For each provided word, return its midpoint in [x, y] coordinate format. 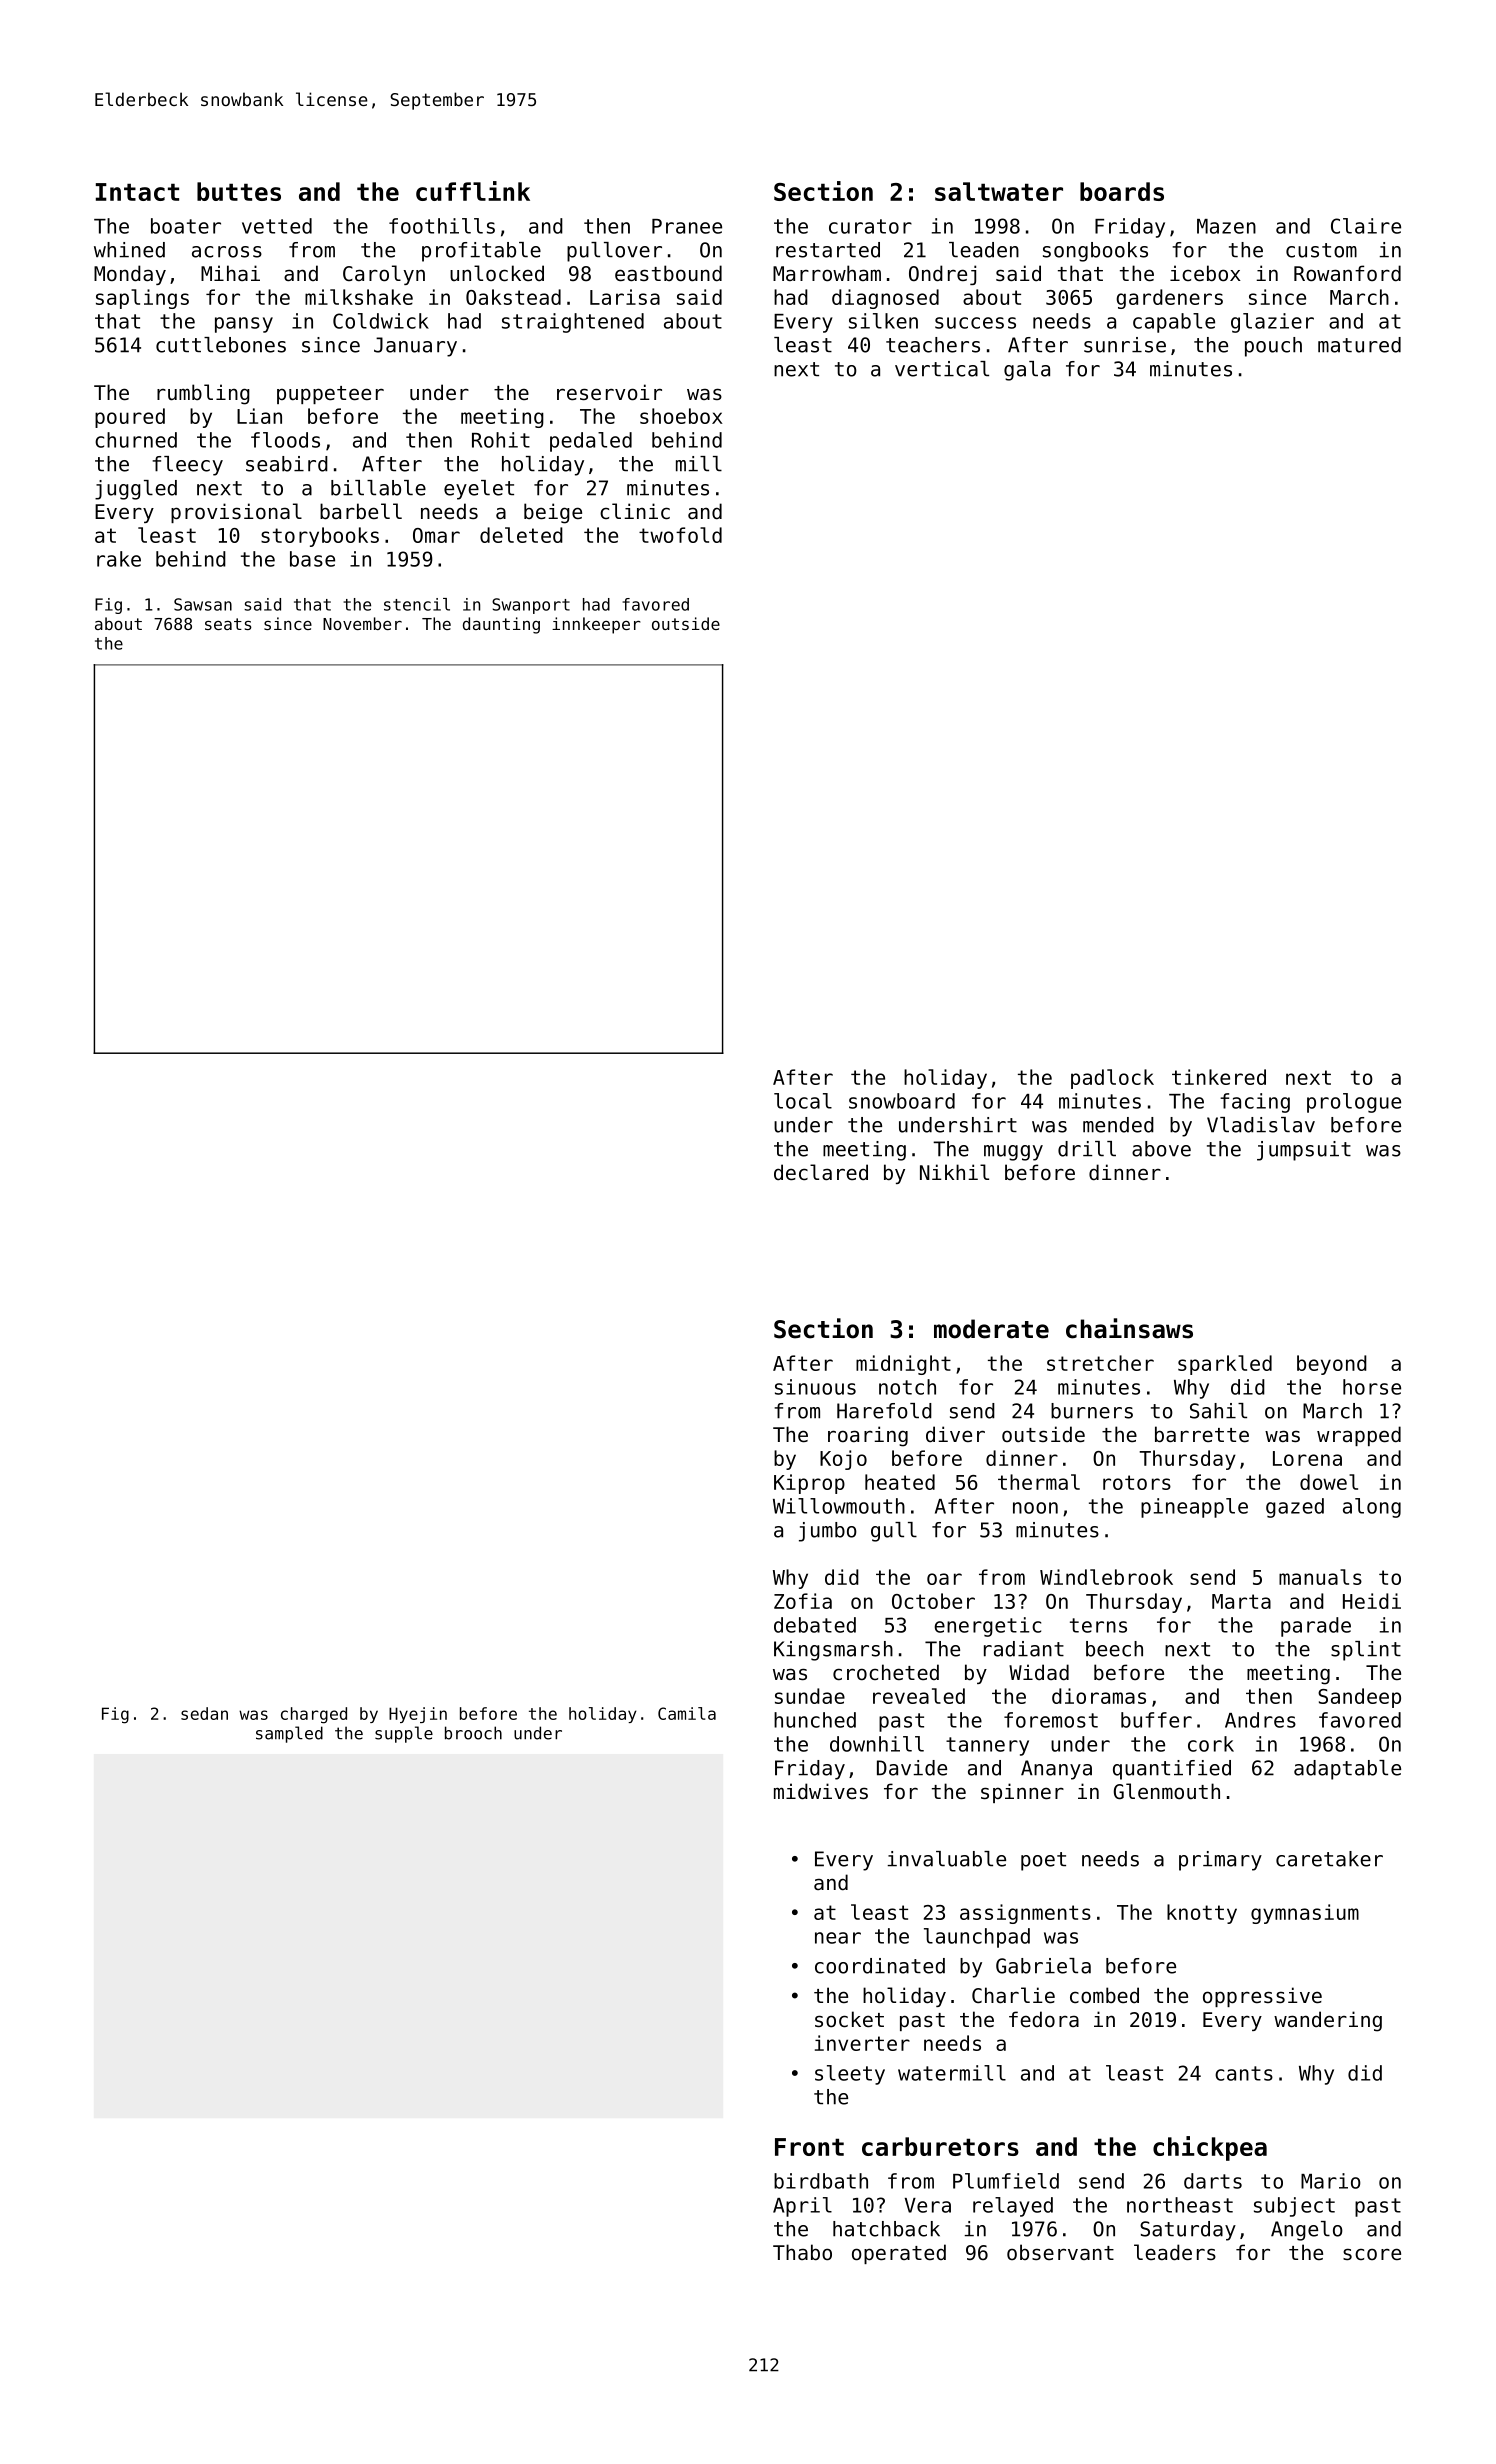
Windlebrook [1106, 1577]
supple [404, 1734]
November [362, 623]
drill [1087, 1149]
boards [1122, 191]
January [415, 347]
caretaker [1329, 1859]
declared [821, 1172]
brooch [473, 1733]
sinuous [815, 1387]
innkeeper [596, 625]
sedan [204, 1713]
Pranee [687, 226]
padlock [1112, 1079]
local [803, 1101]
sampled [289, 1734]
